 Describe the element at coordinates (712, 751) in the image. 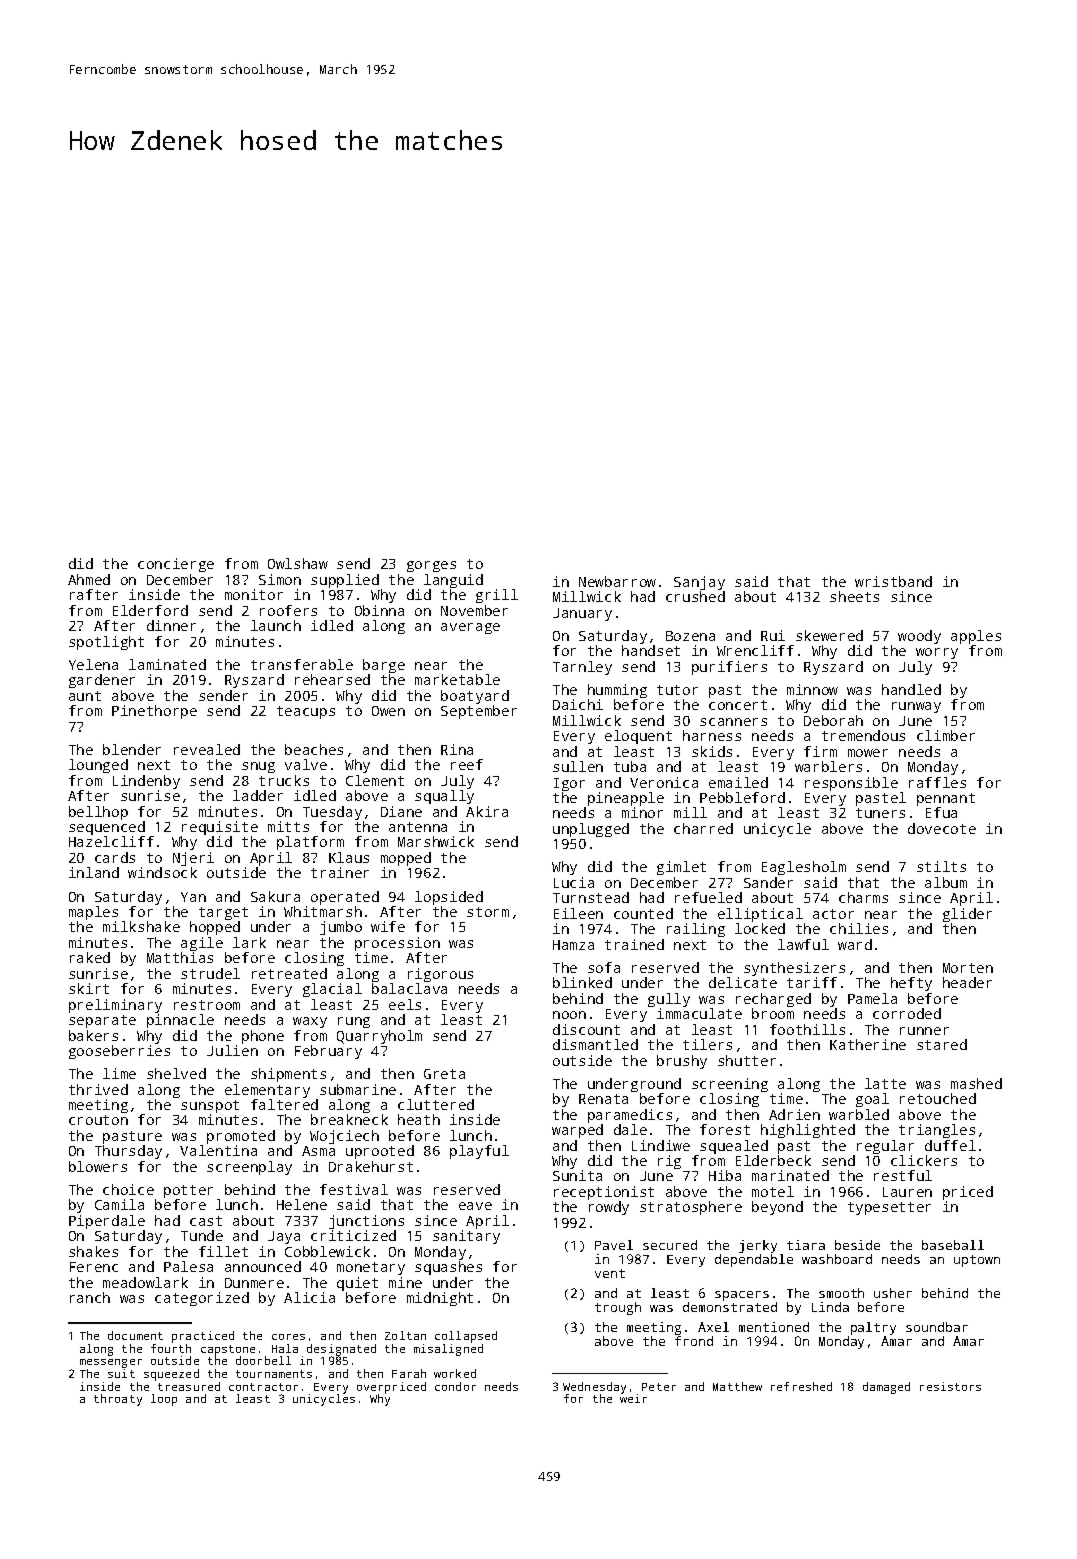

I see `skids` at that location.
